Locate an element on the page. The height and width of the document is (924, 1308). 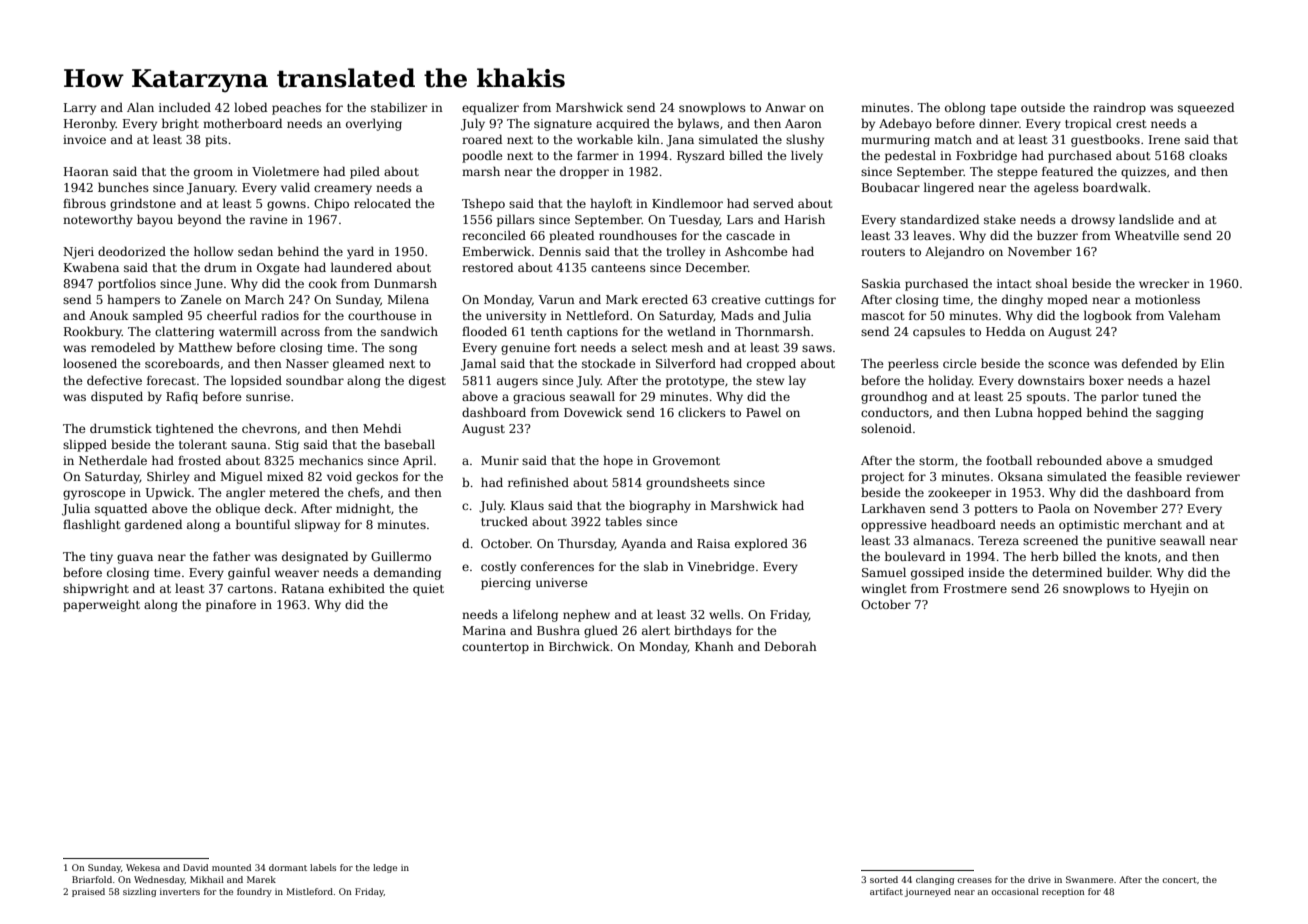
pinafore is located at coordinates (231, 606).
